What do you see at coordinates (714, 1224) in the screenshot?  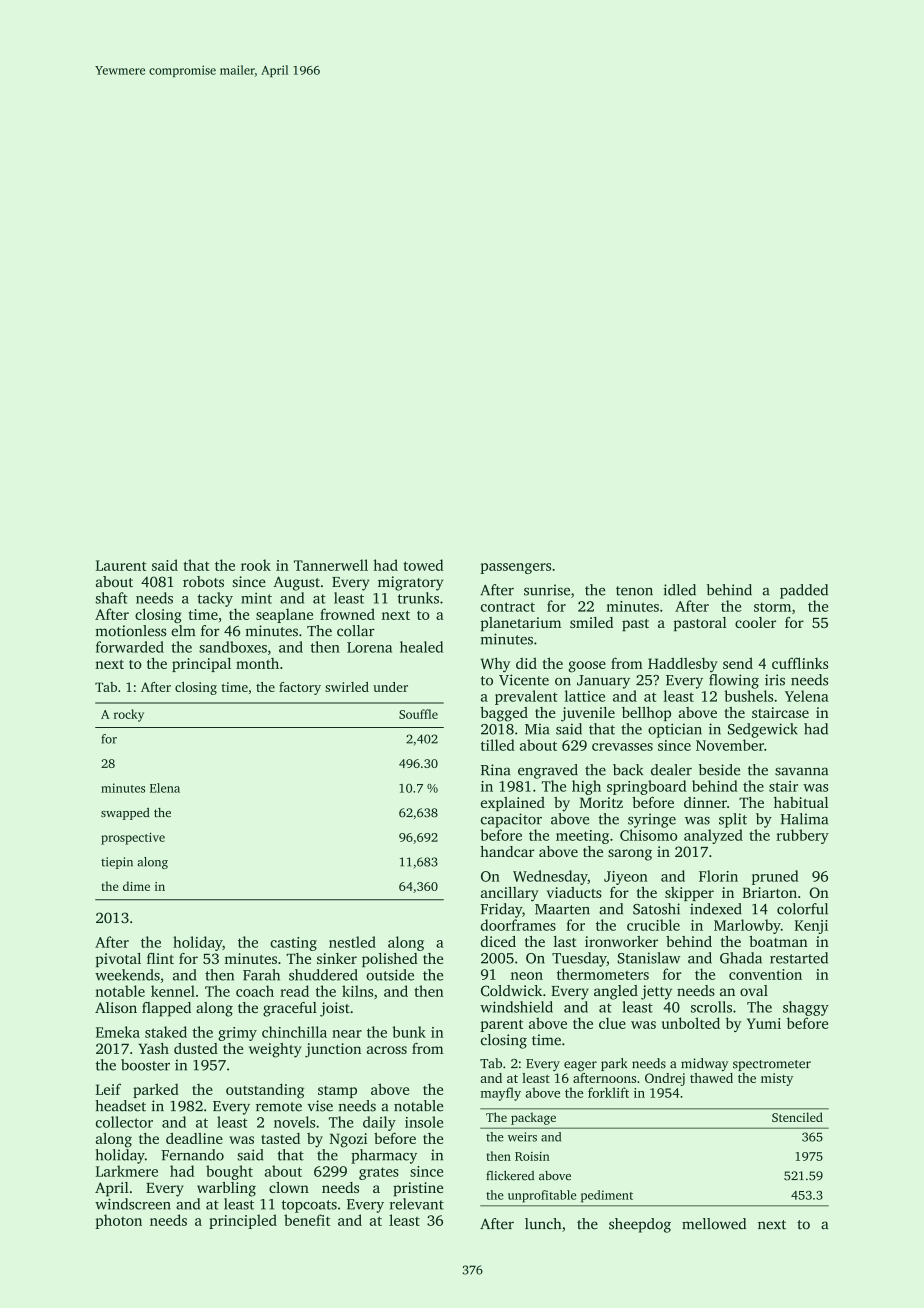 I see `mellowed` at bounding box center [714, 1224].
